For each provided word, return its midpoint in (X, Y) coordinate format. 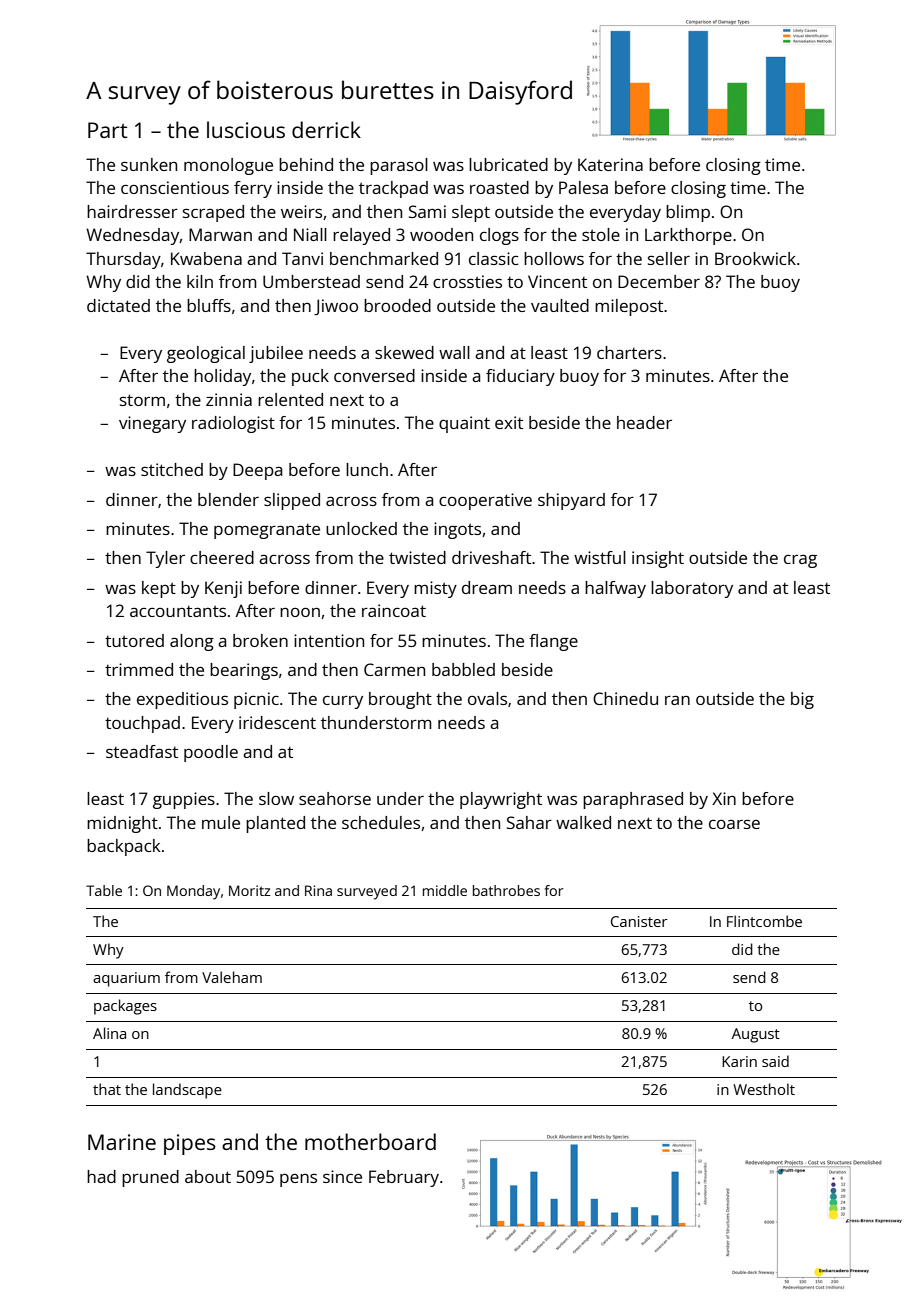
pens (298, 1180)
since (342, 1176)
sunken (149, 164)
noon (300, 612)
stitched (172, 469)
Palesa (583, 187)
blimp (688, 213)
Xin (724, 798)
